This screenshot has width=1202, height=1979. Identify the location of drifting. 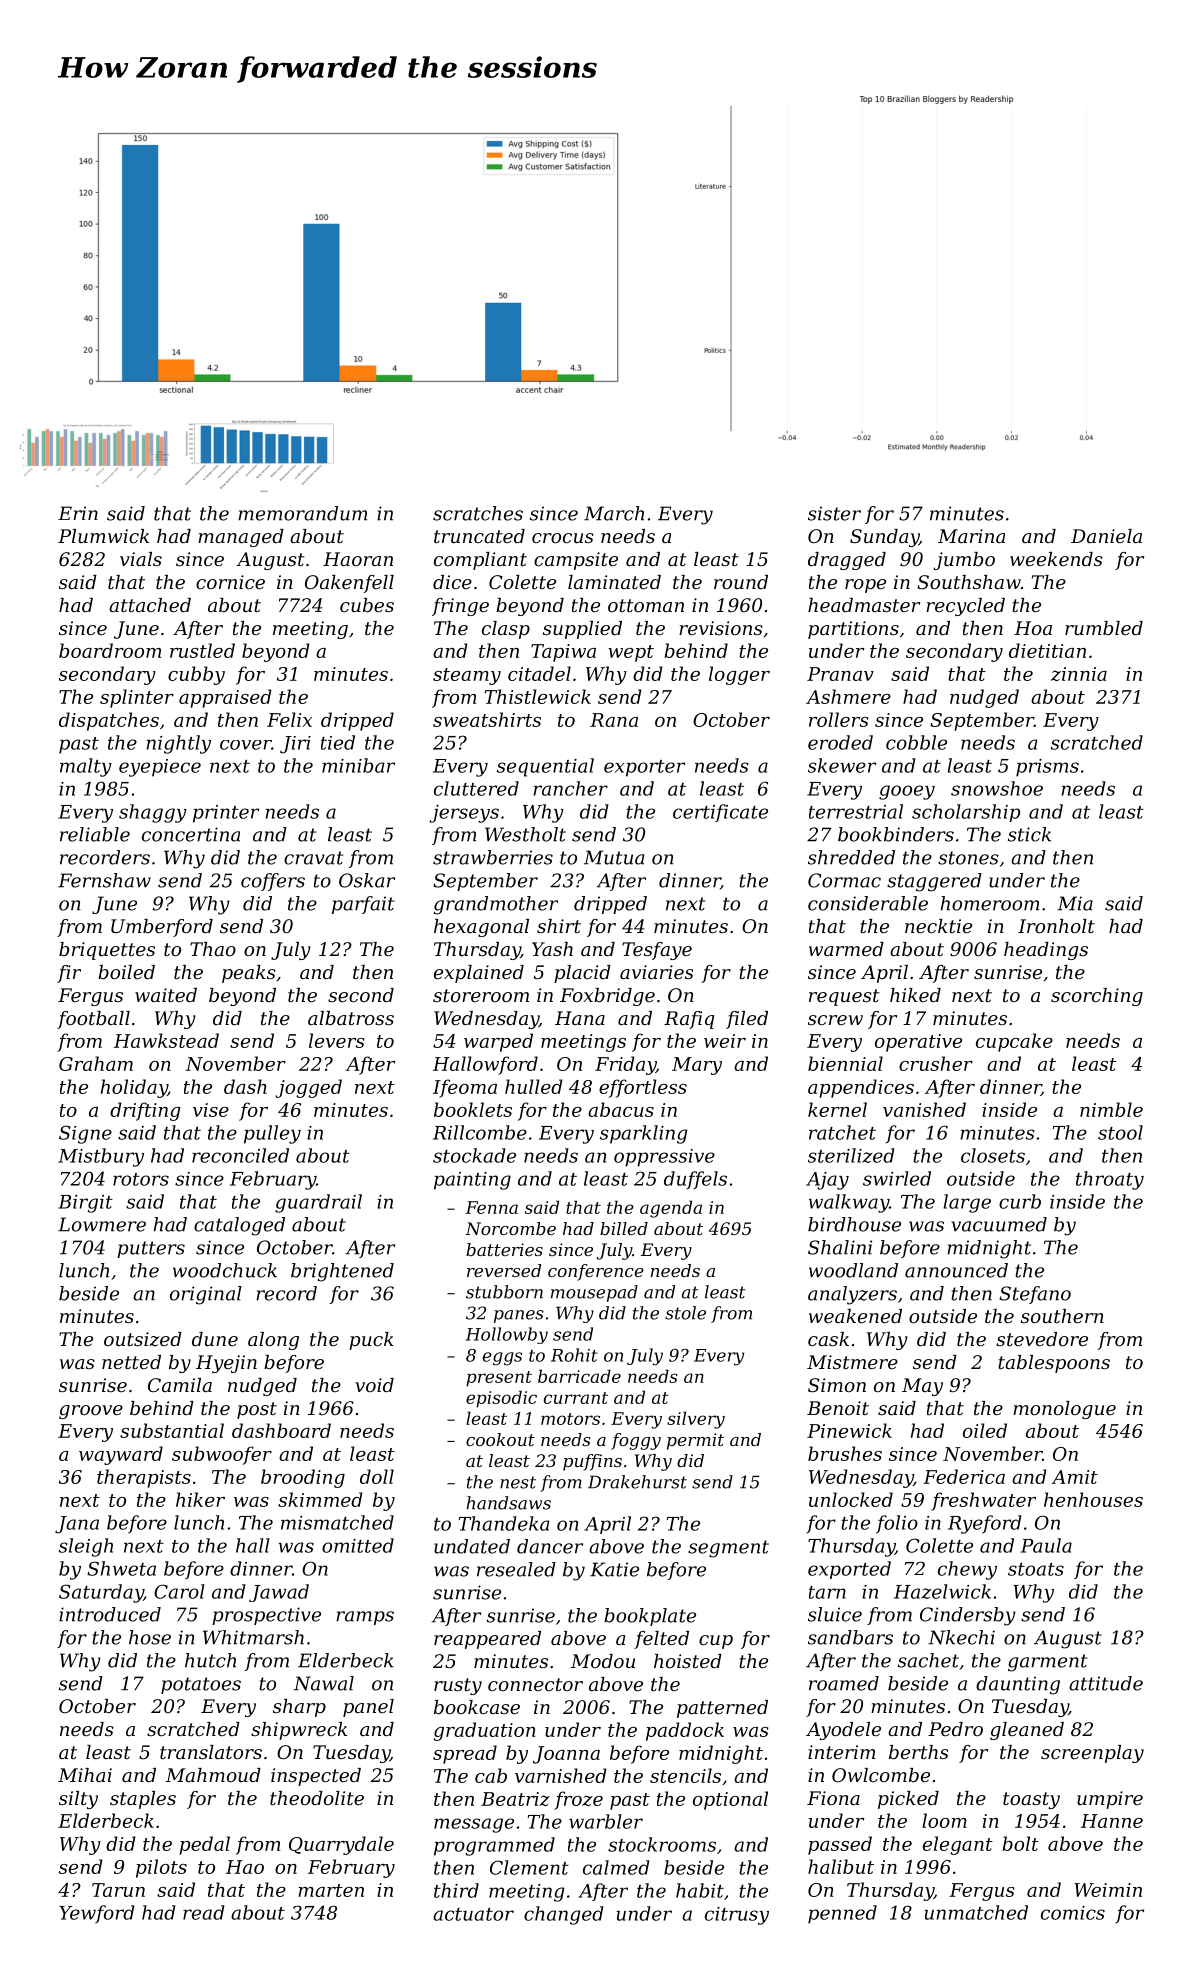
(145, 1111).
